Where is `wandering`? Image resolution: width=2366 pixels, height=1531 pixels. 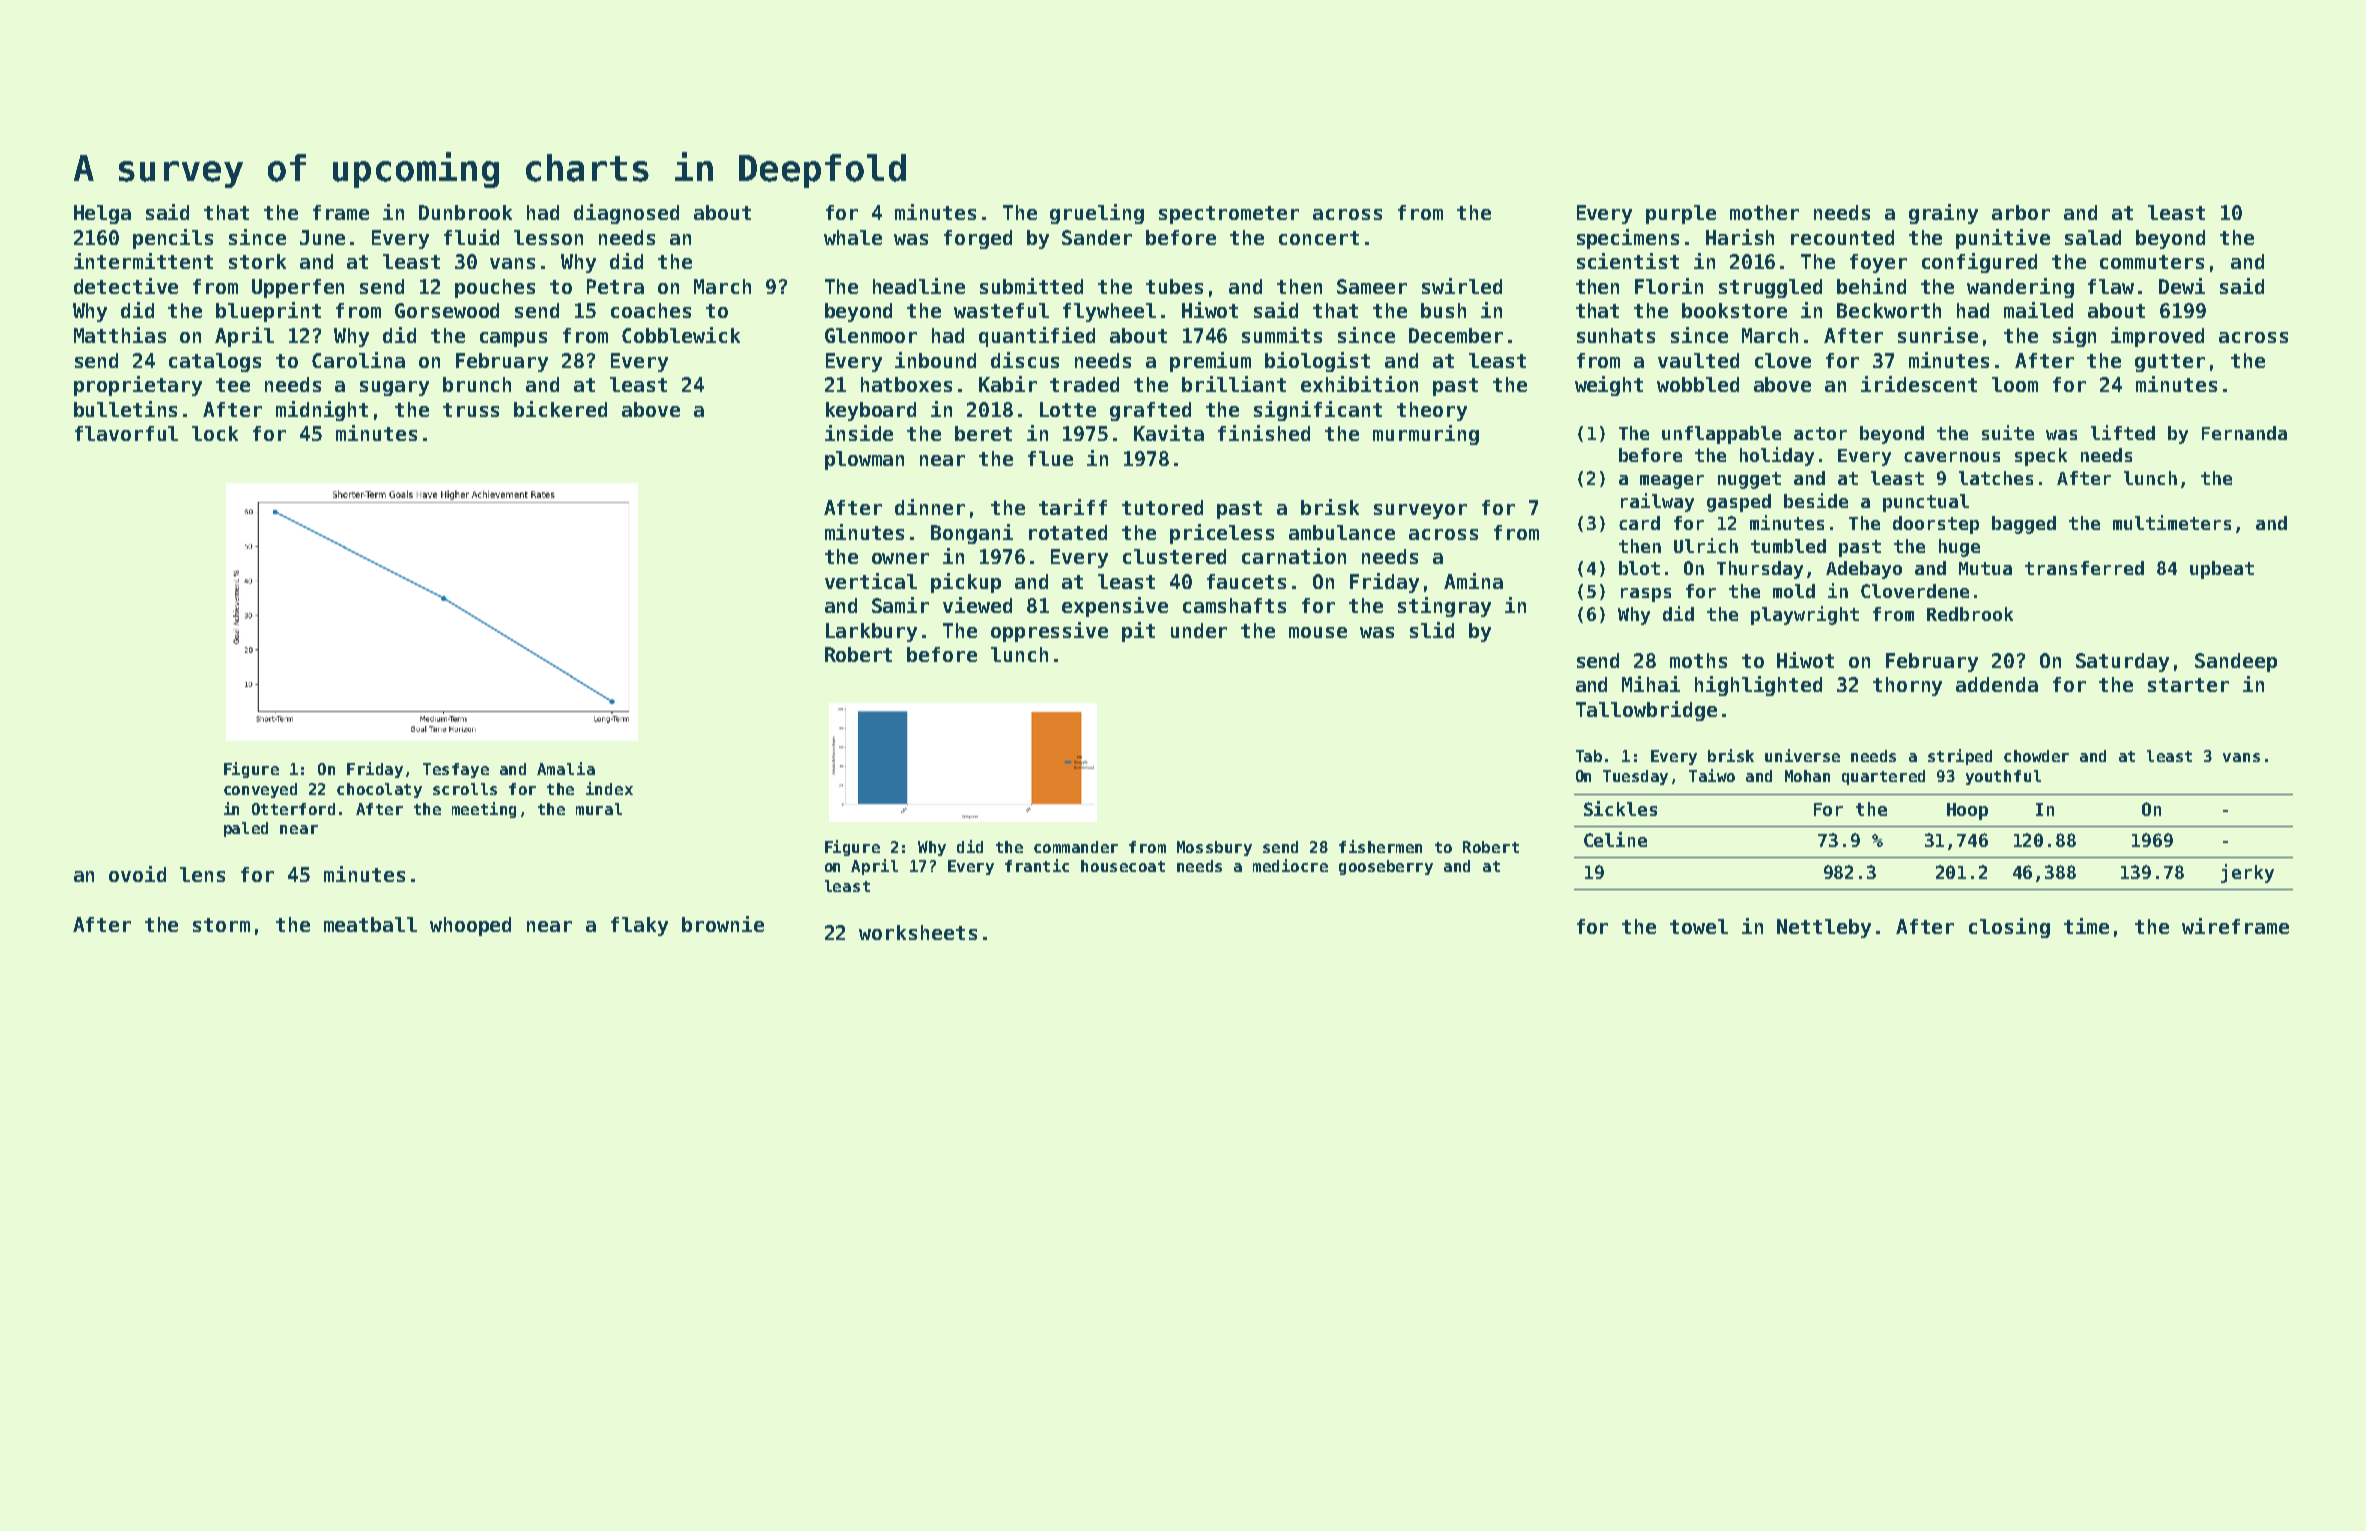 wandering is located at coordinates (2020, 288).
